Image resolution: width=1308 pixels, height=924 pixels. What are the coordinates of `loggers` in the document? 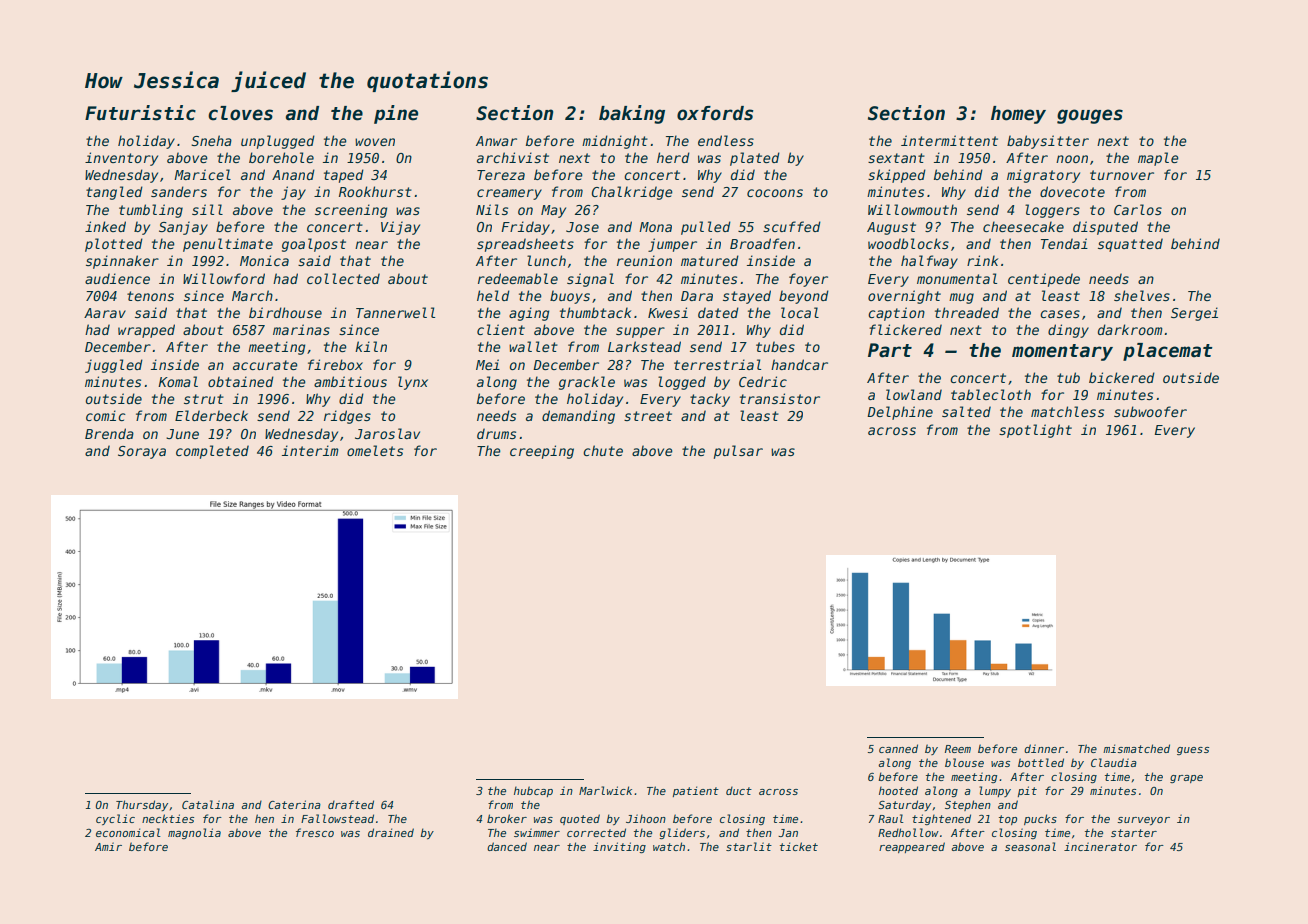 It's located at (1052, 211).
